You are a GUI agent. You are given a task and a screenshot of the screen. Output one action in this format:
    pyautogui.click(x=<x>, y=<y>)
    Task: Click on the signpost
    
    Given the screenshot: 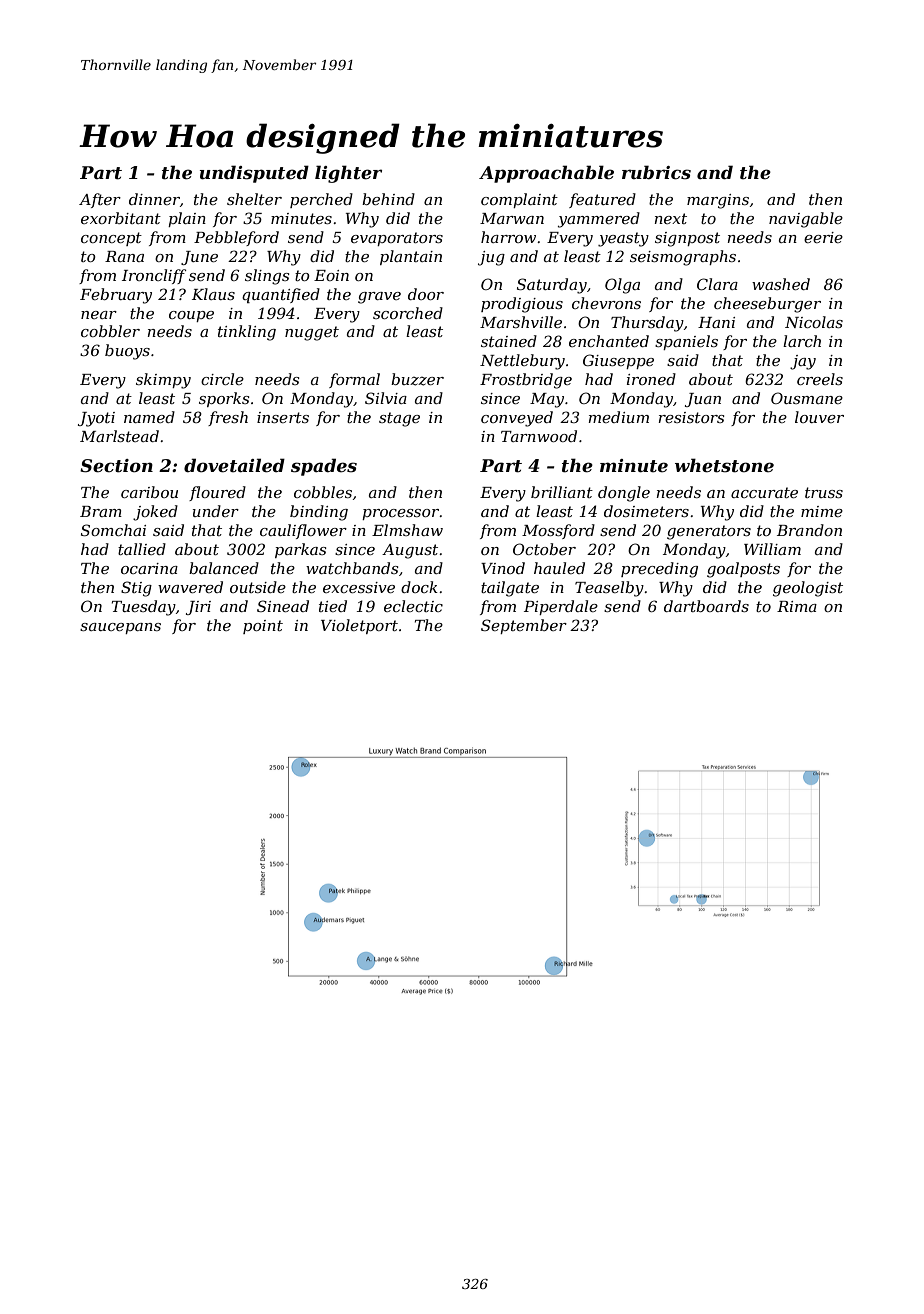 What is the action you would take?
    pyautogui.click(x=687, y=239)
